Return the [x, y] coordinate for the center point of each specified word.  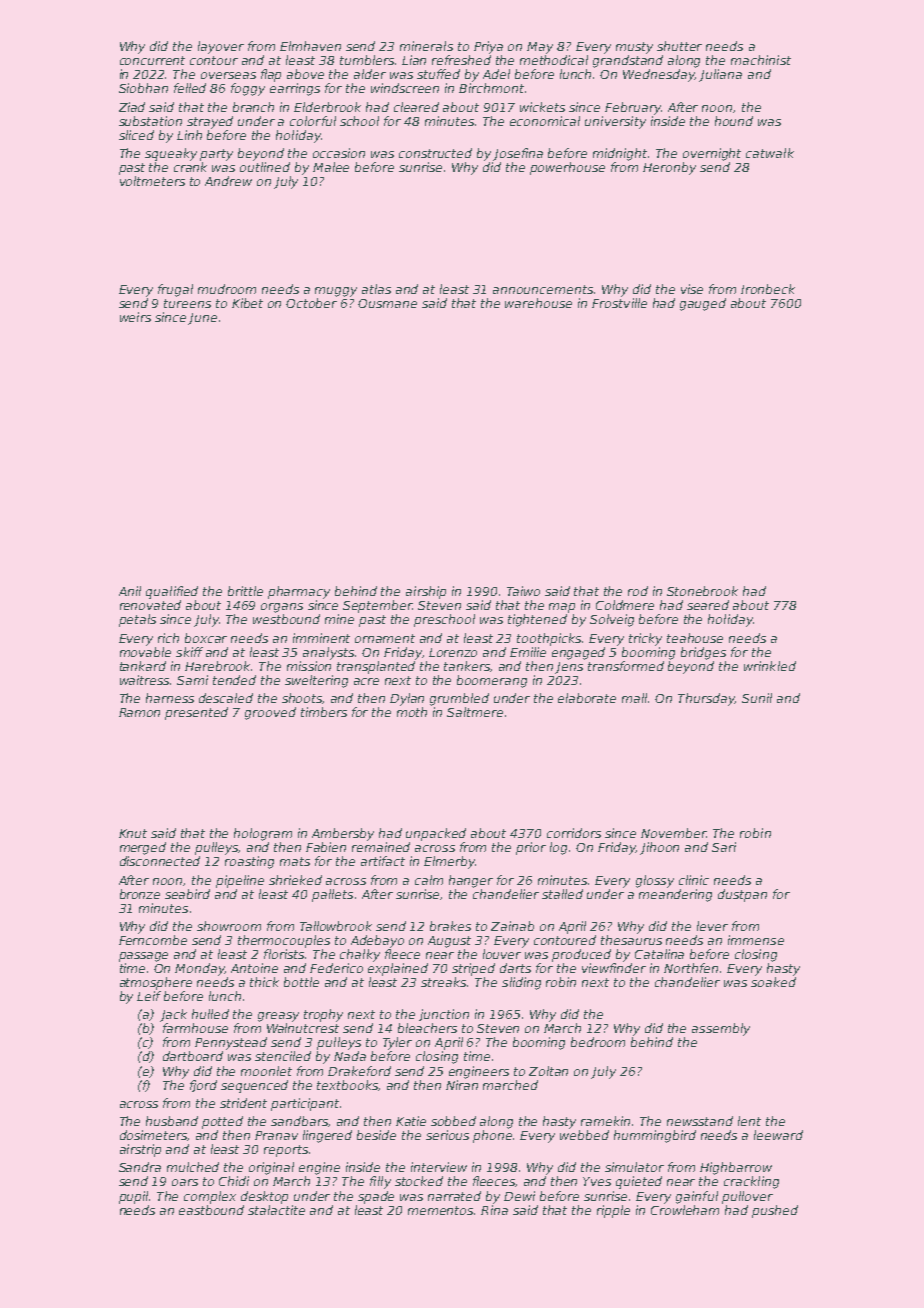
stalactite [276, 1210]
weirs [135, 317]
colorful [313, 121]
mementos [440, 1210]
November [673, 833]
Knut [133, 833]
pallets [332, 895]
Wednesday [659, 75]
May [540, 48]
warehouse [538, 303]
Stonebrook [702, 591]
